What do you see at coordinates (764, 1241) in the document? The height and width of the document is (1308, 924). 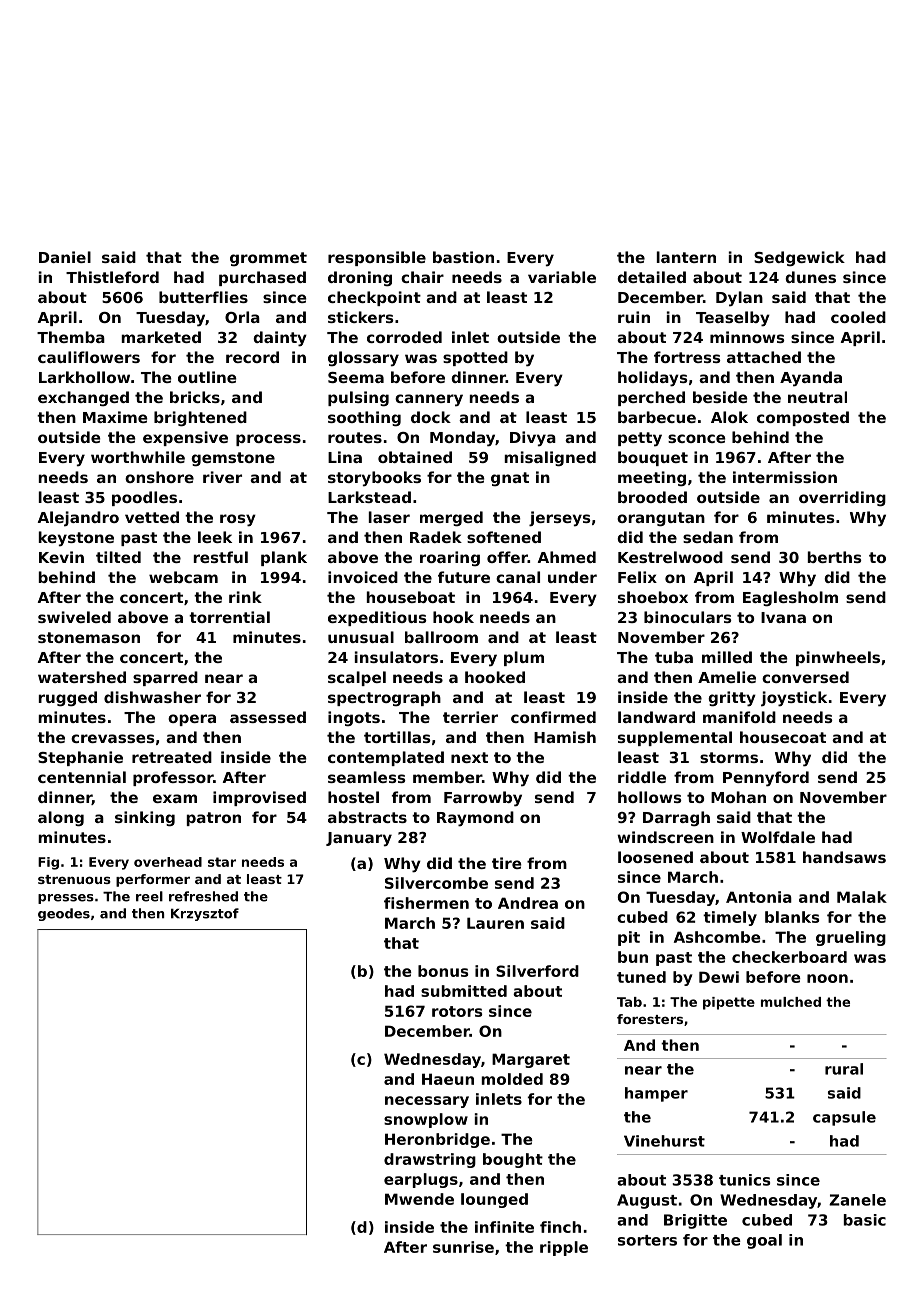 I see `goal` at bounding box center [764, 1241].
